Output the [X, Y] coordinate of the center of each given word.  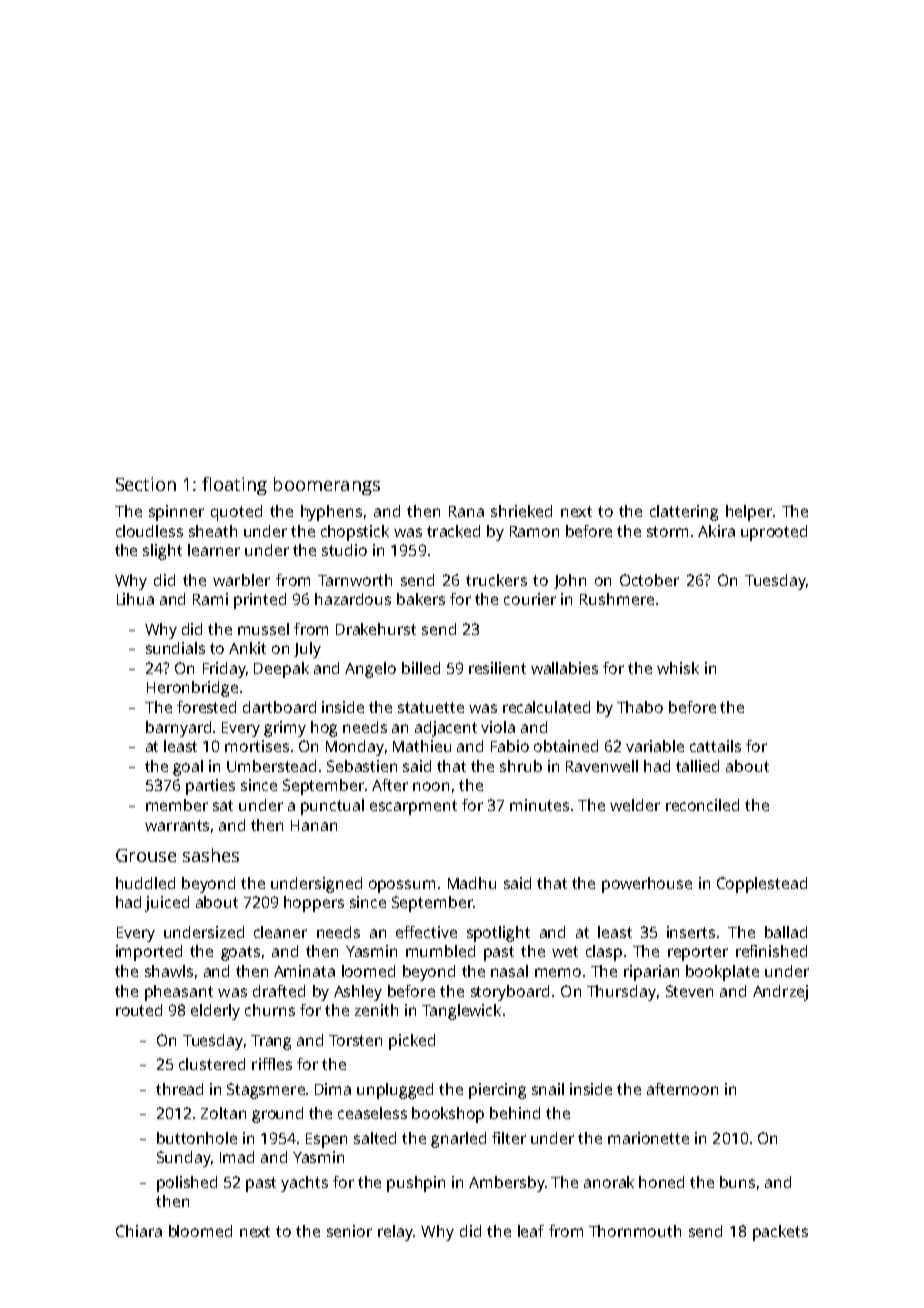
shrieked [521, 511]
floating [234, 486]
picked [412, 1042]
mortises [257, 746]
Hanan [314, 825]
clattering [684, 513]
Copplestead [762, 885]
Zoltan [223, 1113]
